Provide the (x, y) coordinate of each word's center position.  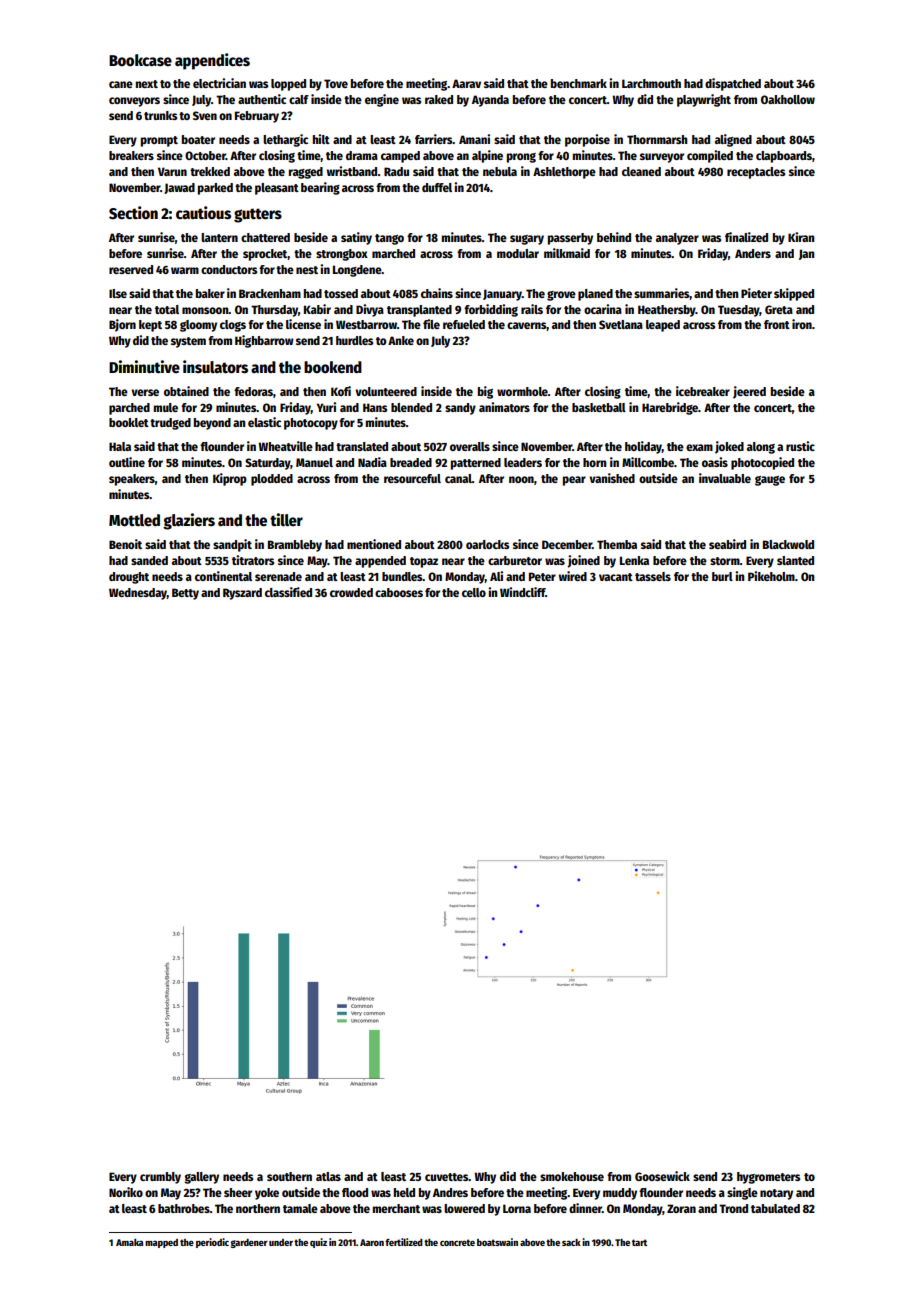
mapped (161, 1243)
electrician (219, 83)
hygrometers (768, 1178)
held (404, 1192)
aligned (733, 140)
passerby (570, 239)
